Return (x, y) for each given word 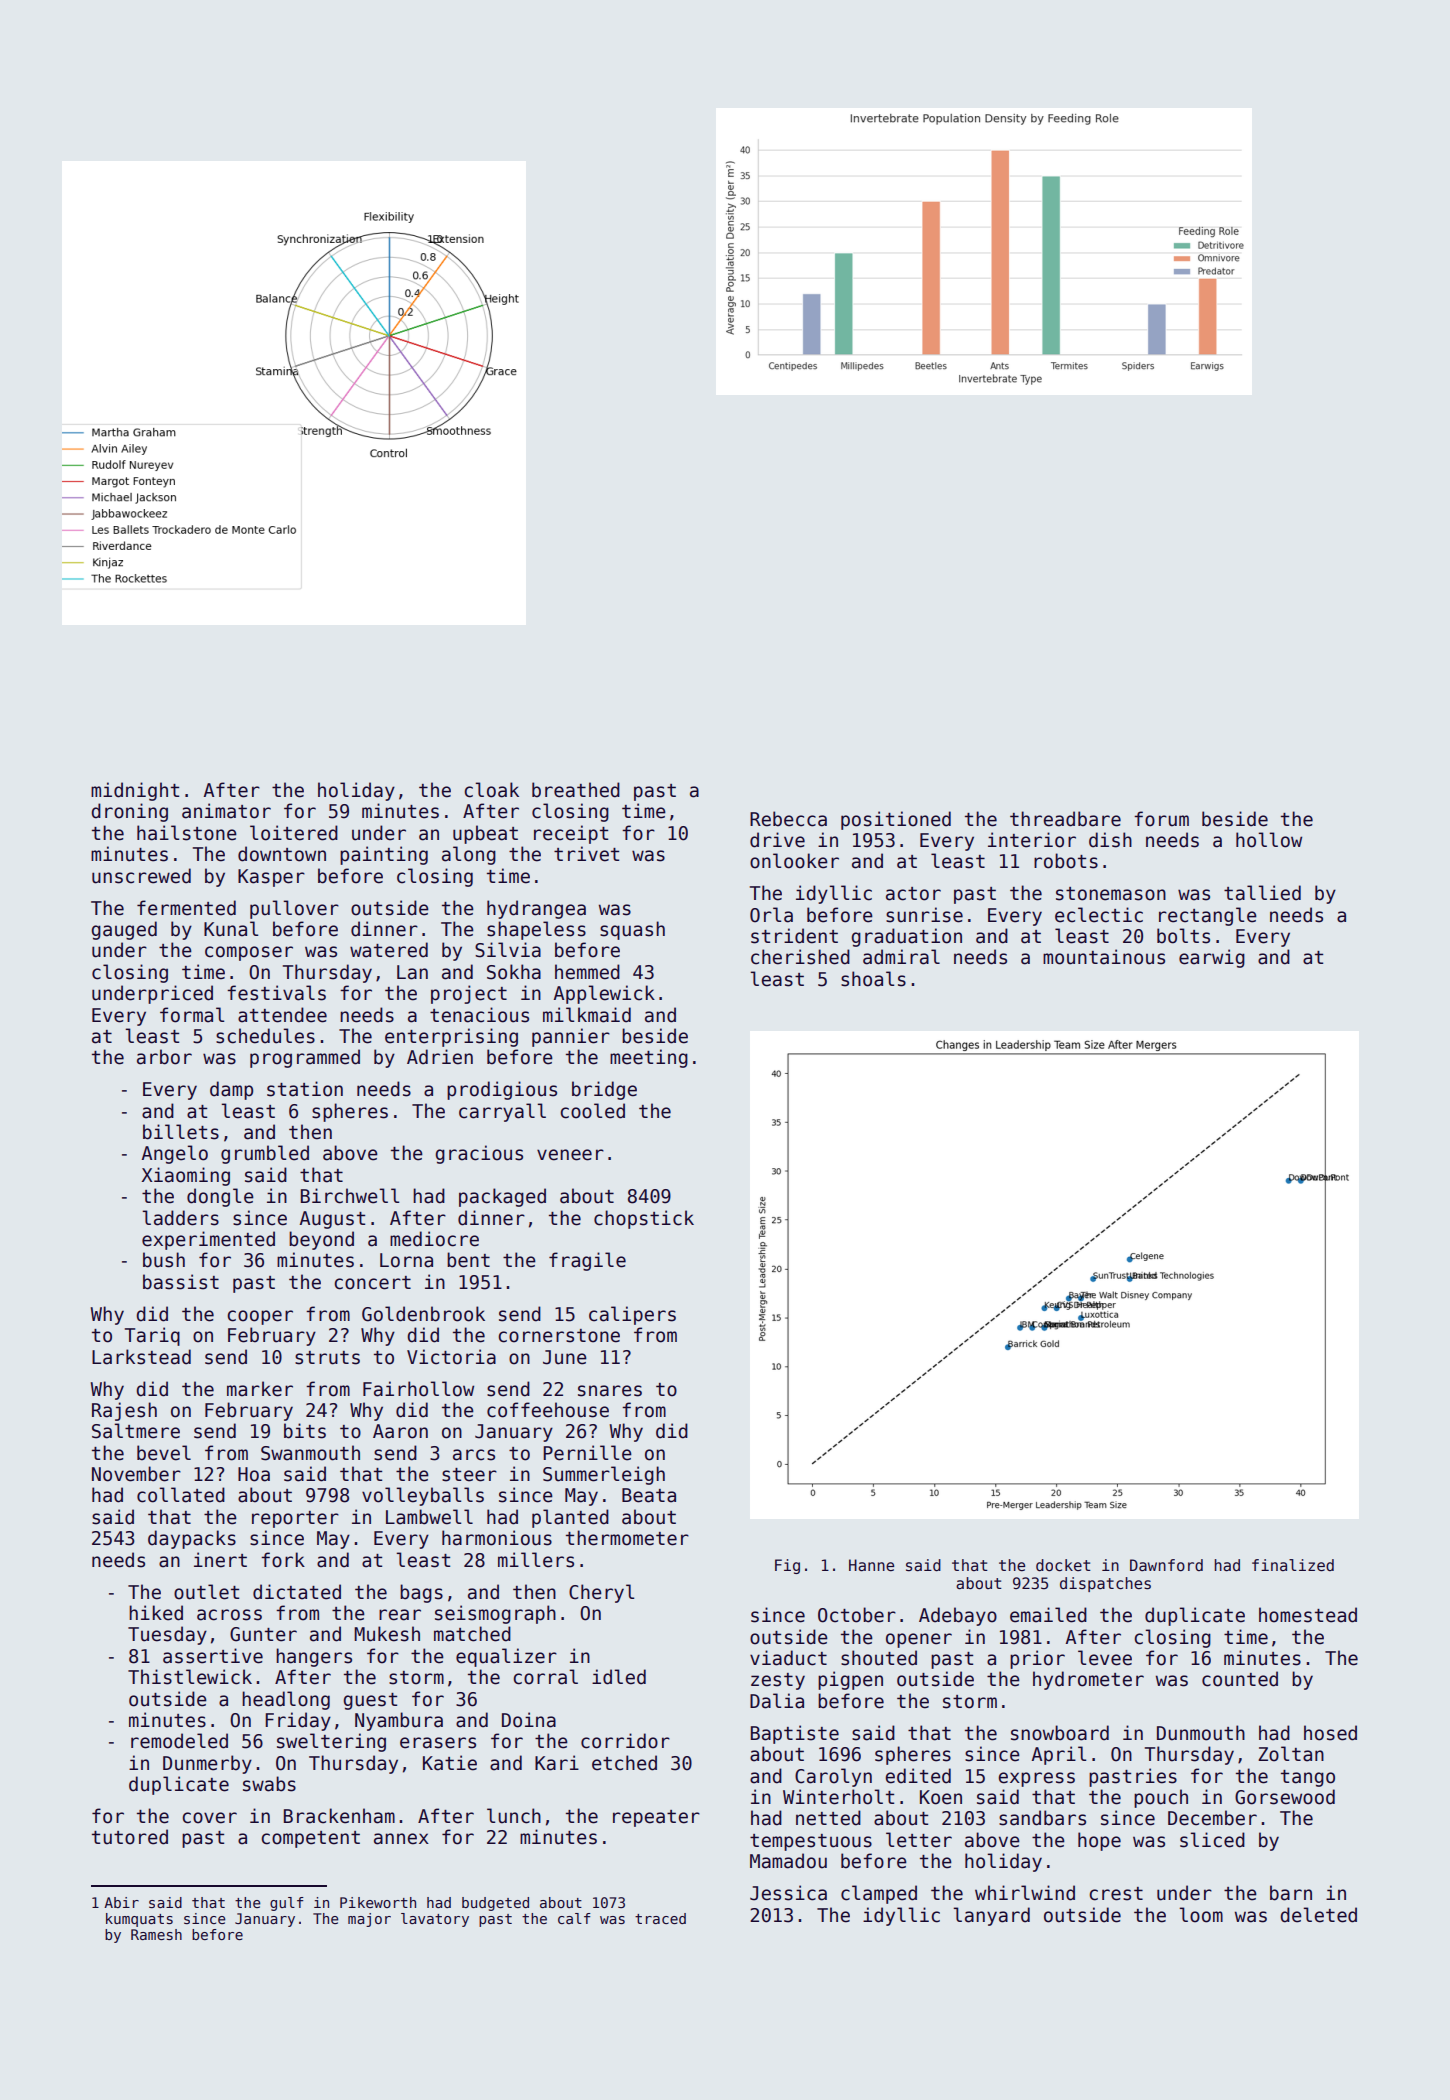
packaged (502, 1197)
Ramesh (156, 1934)
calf (574, 1918)
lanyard (991, 1916)
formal (192, 1015)
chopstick (644, 1219)
